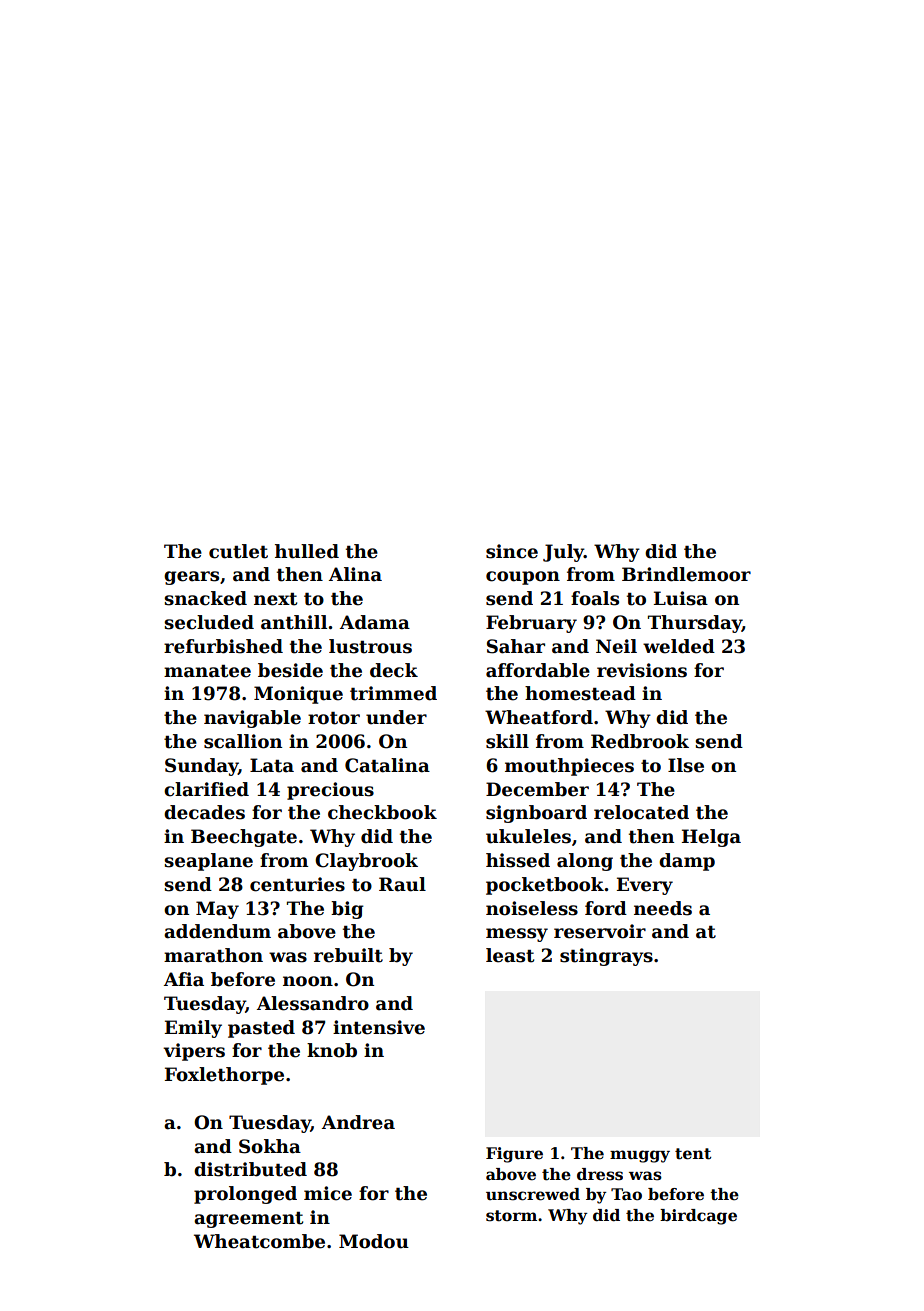 Image resolution: width=924 pixels, height=1311 pixels. What do you see at coordinates (184, 979) in the screenshot?
I see `Afia` at bounding box center [184, 979].
